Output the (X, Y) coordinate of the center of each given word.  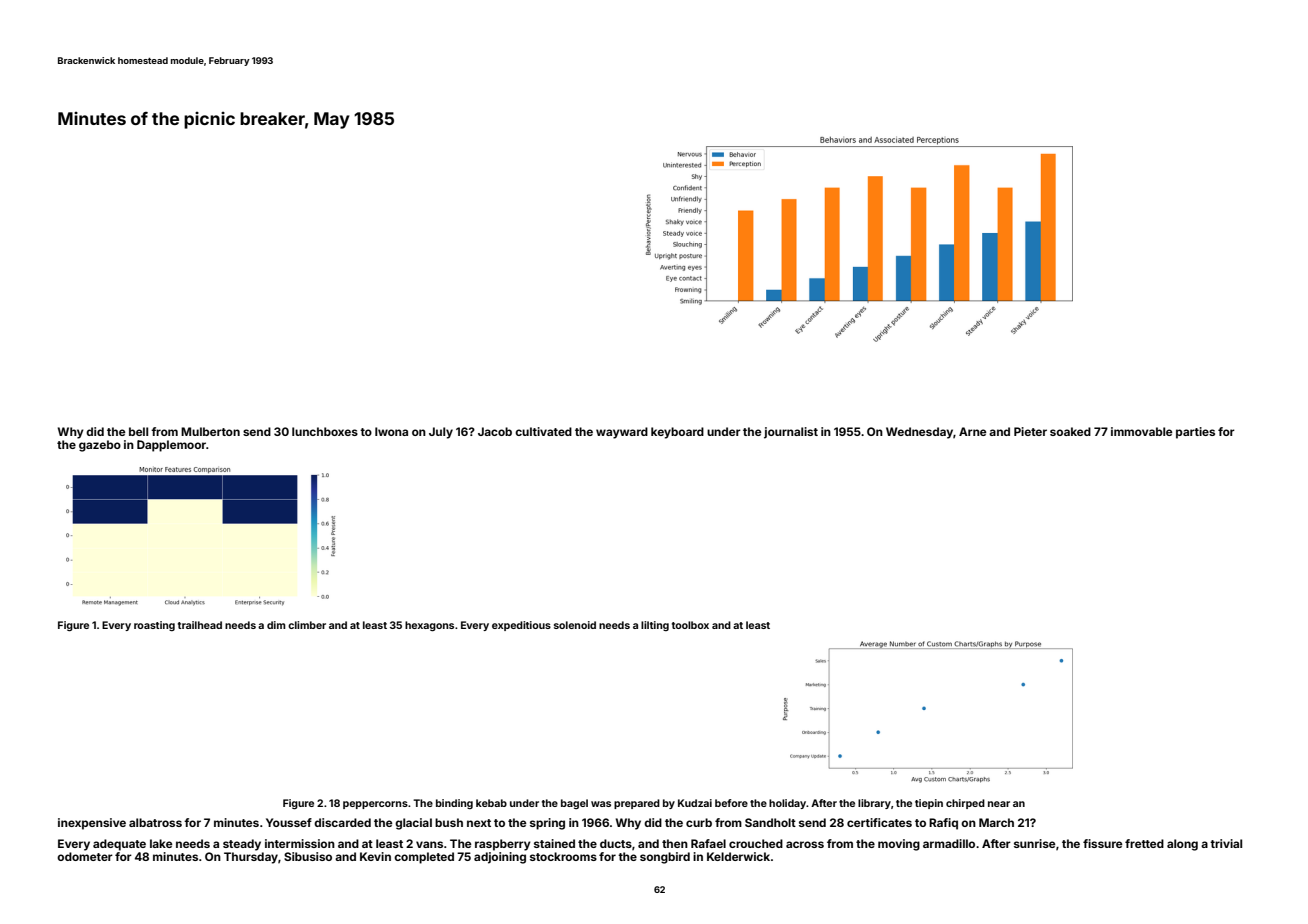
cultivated (543, 431)
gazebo (100, 446)
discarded (342, 822)
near (999, 804)
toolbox (690, 625)
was (601, 804)
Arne (972, 431)
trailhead (200, 625)
